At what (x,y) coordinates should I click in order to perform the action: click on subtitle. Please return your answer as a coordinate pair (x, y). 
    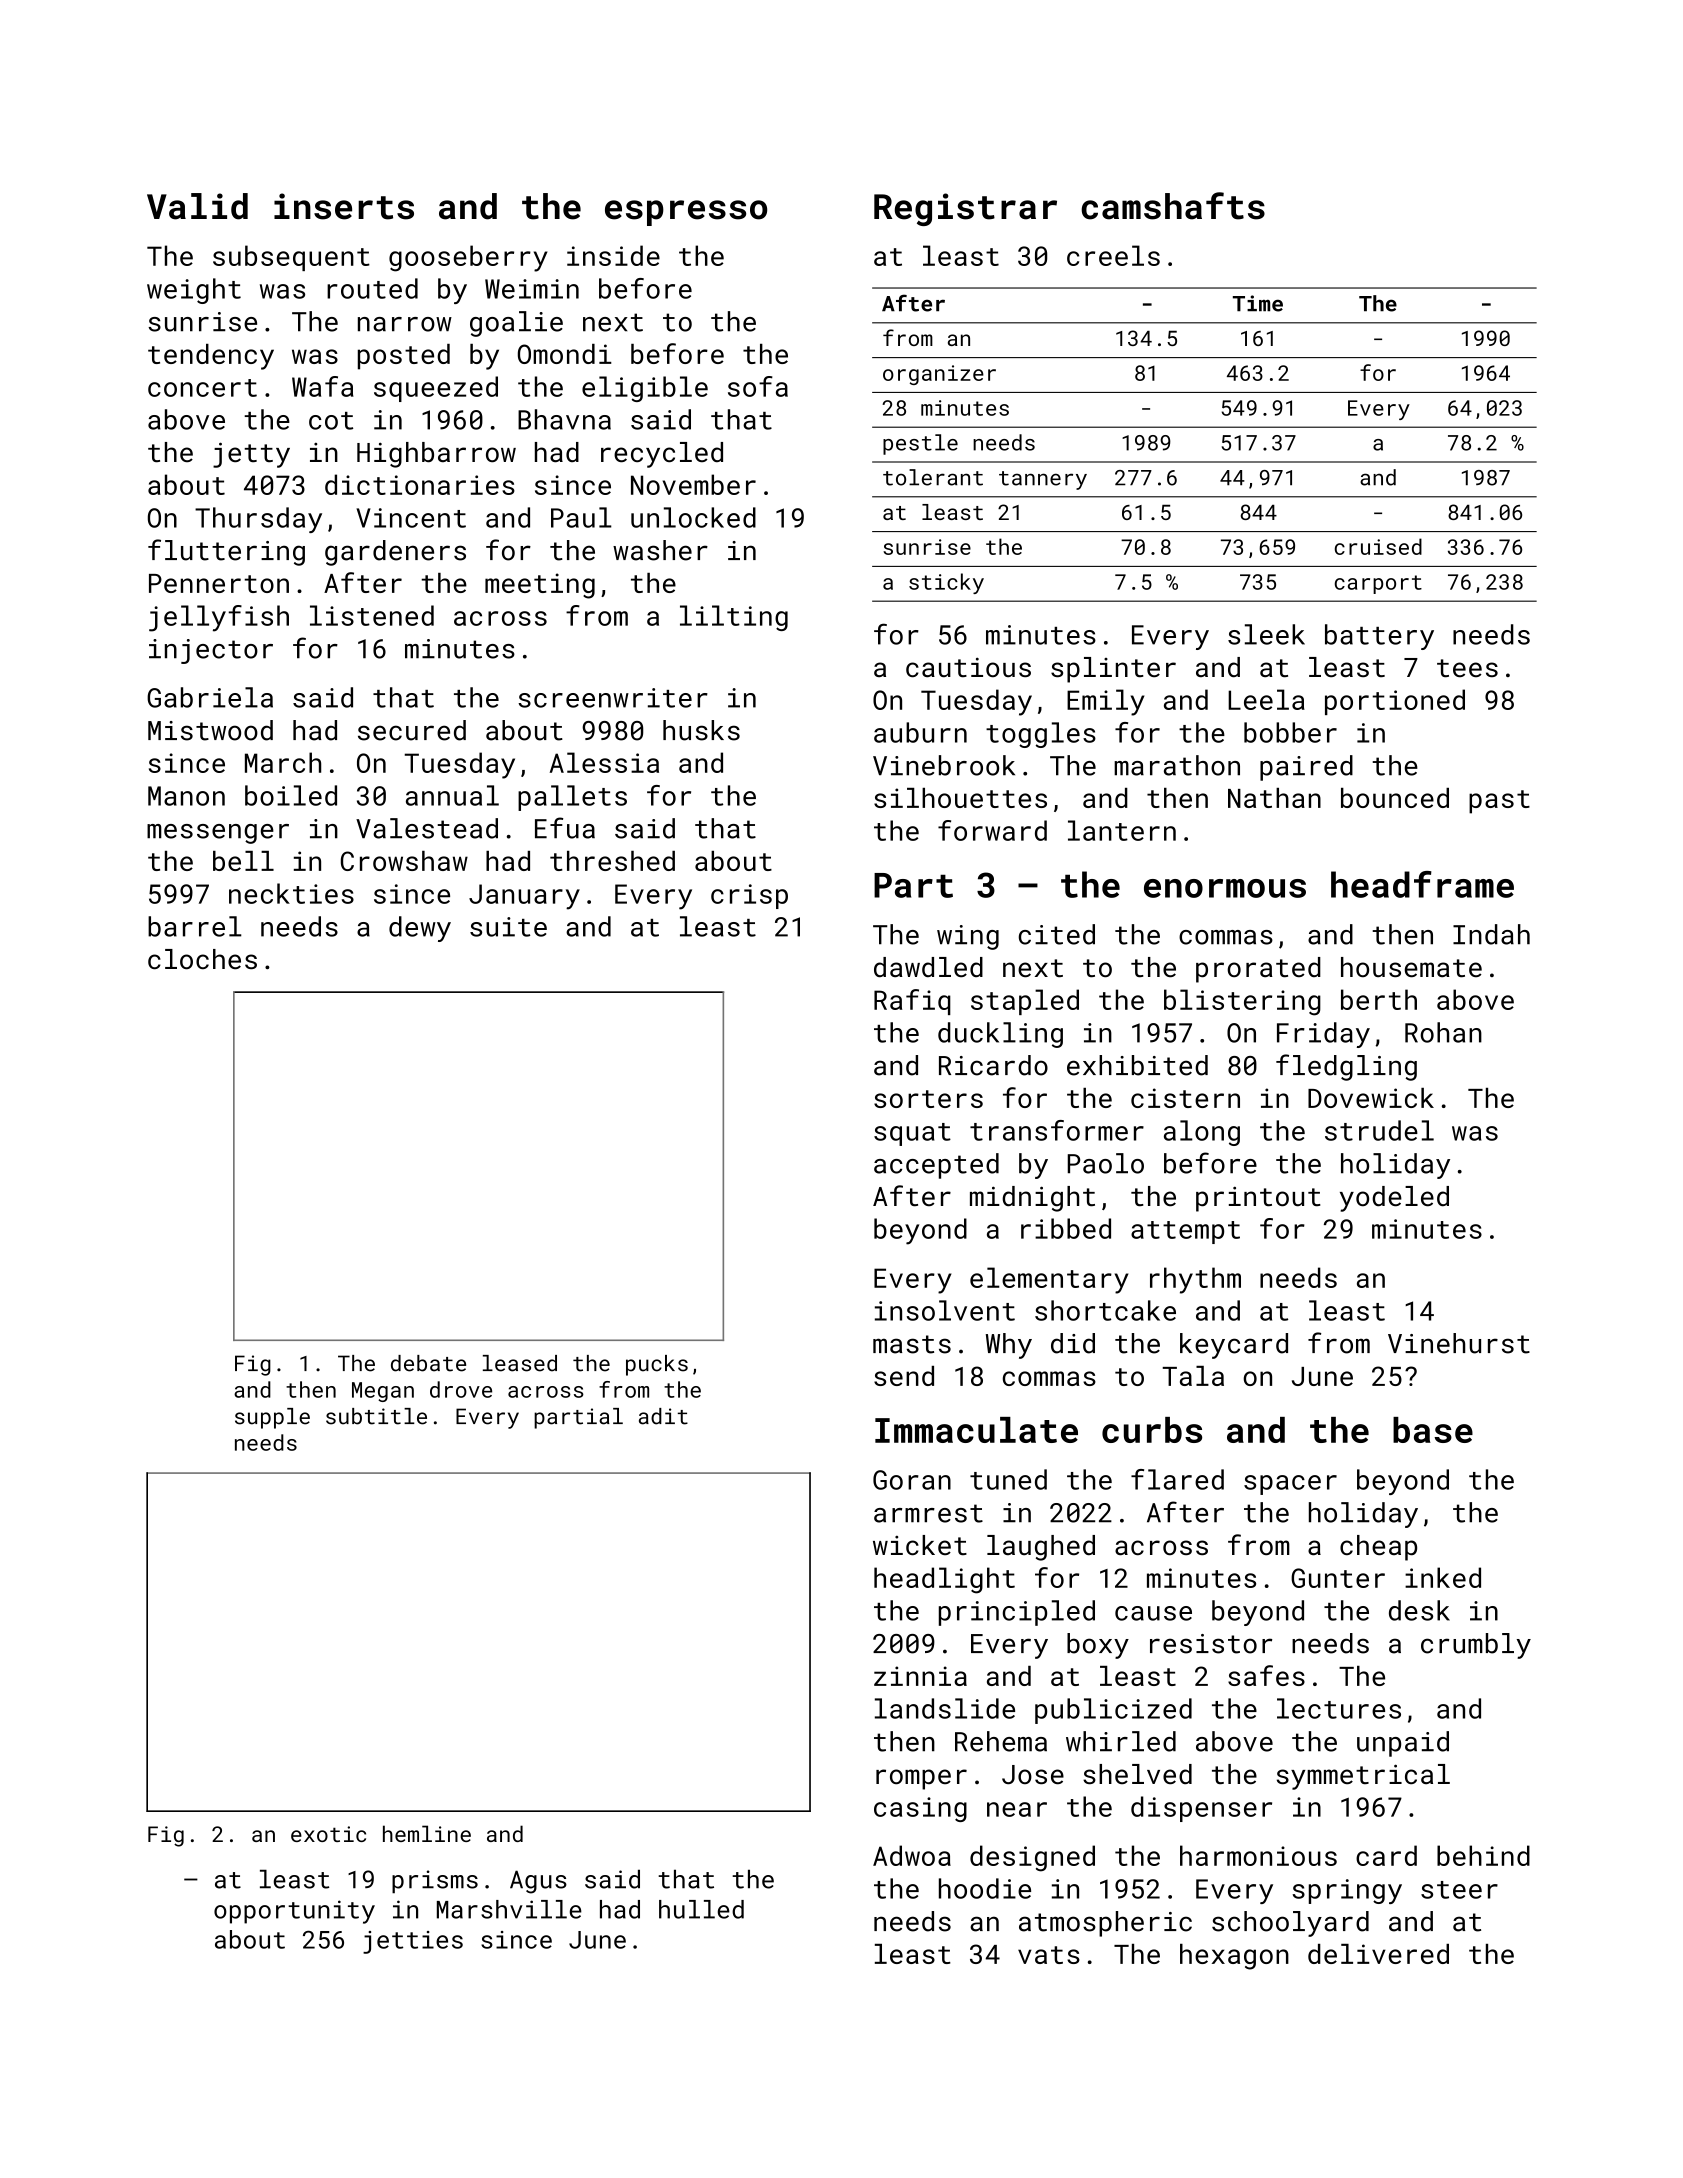
    Looking at the image, I should click on (376, 1416).
